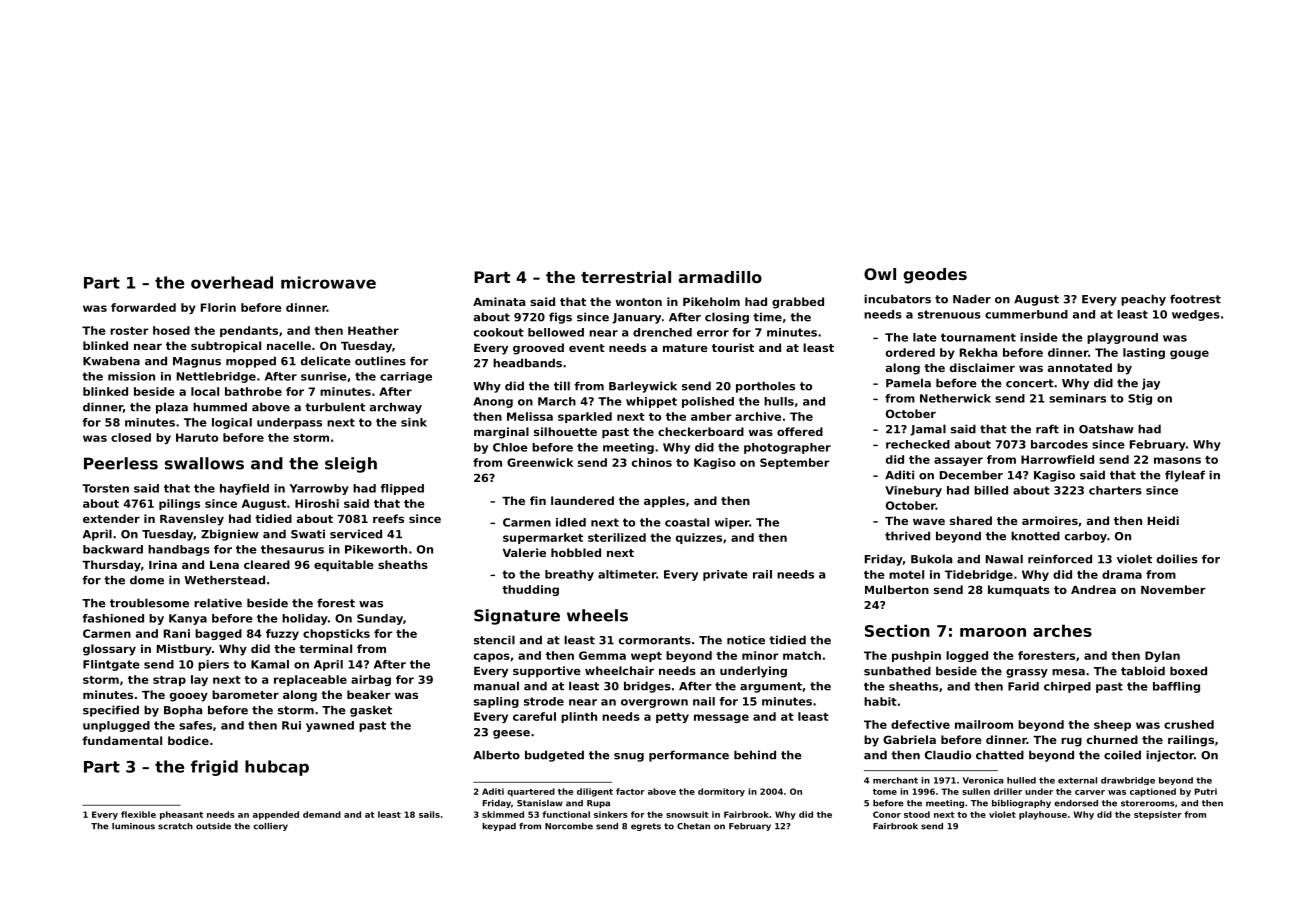  What do you see at coordinates (732, 523) in the screenshot?
I see `wiper` at bounding box center [732, 523].
